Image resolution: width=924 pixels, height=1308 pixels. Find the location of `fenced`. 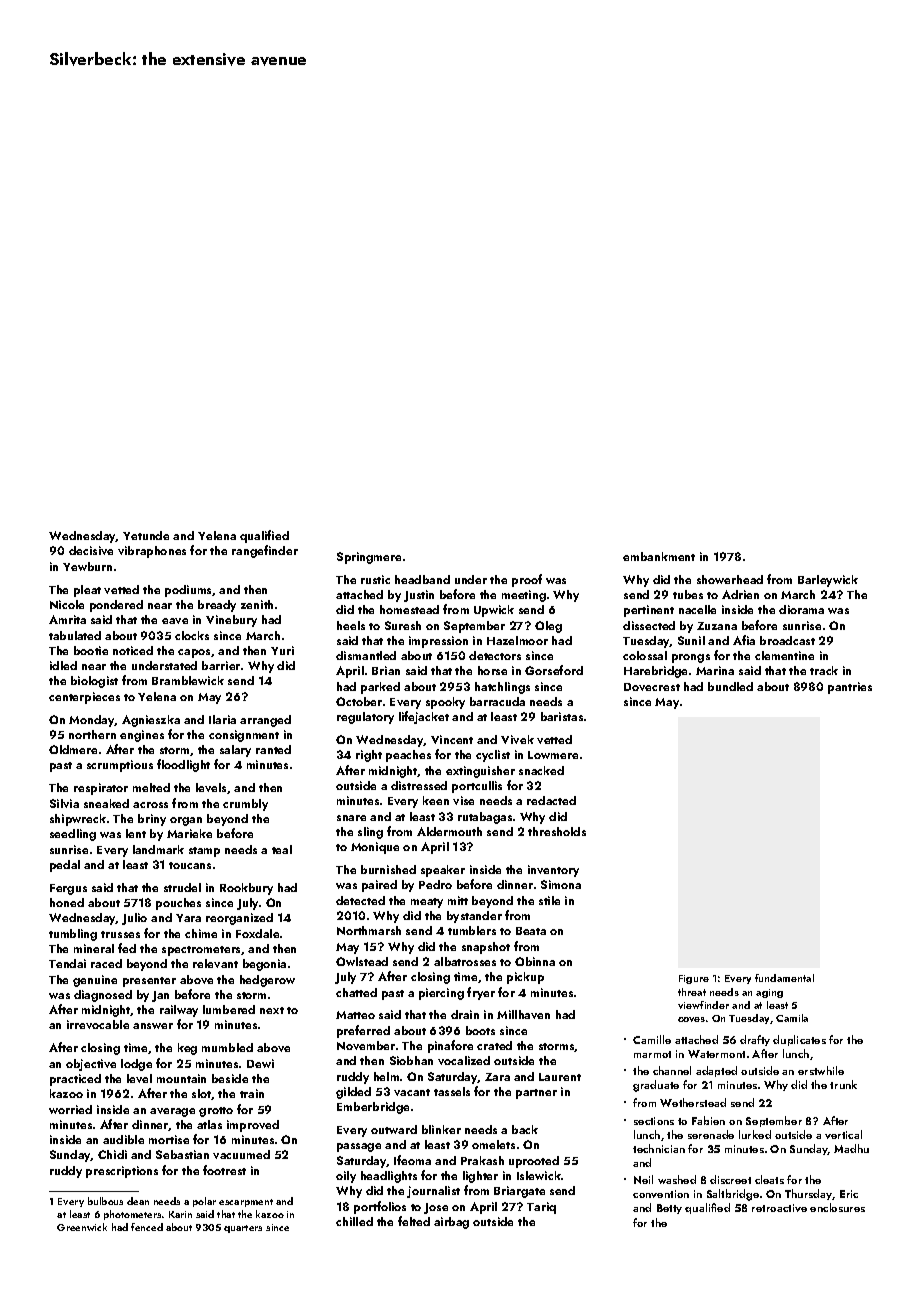

fenced is located at coordinates (147, 1227).
